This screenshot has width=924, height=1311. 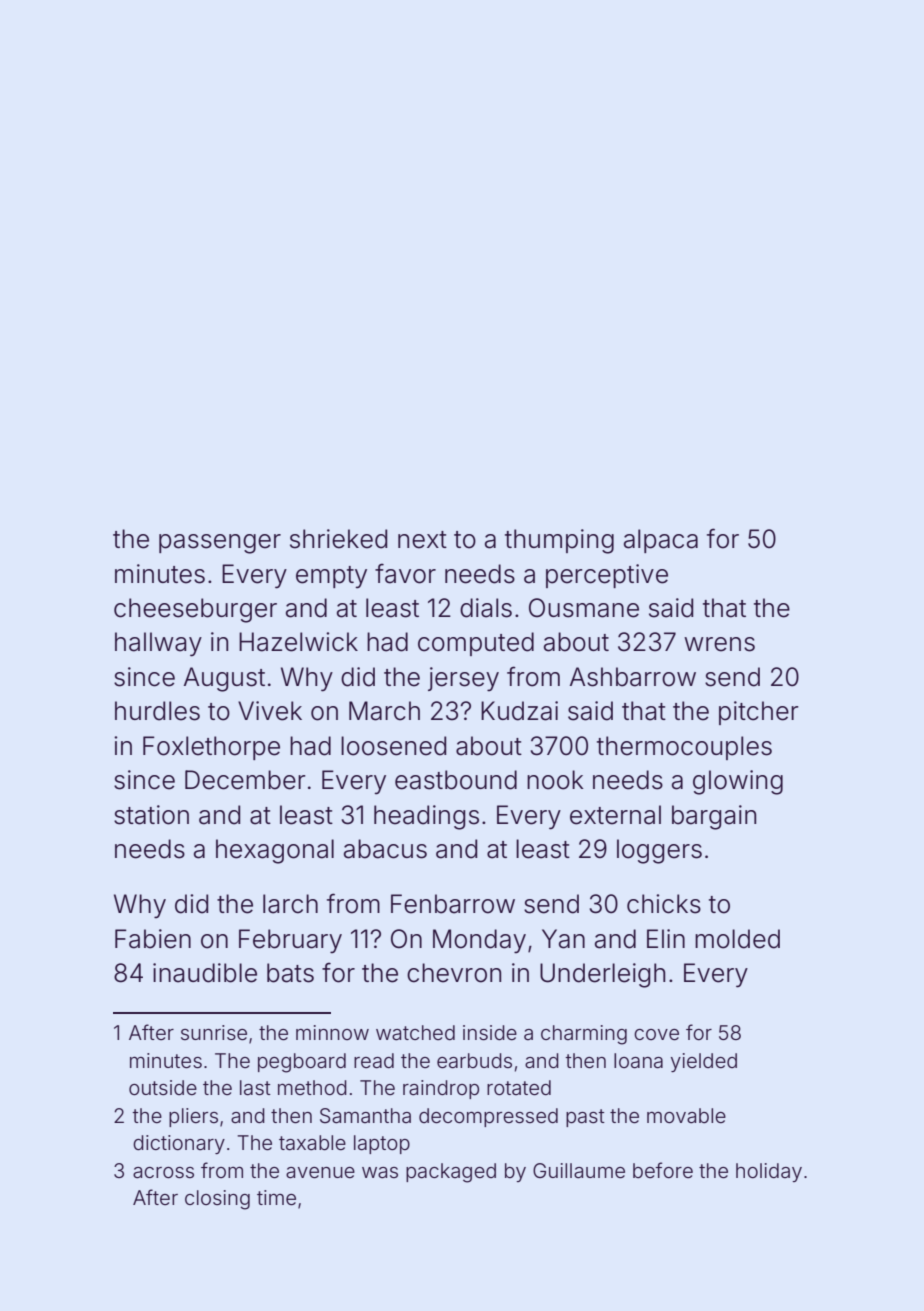 I want to click on inaudible, so click(x=205, y=973).
